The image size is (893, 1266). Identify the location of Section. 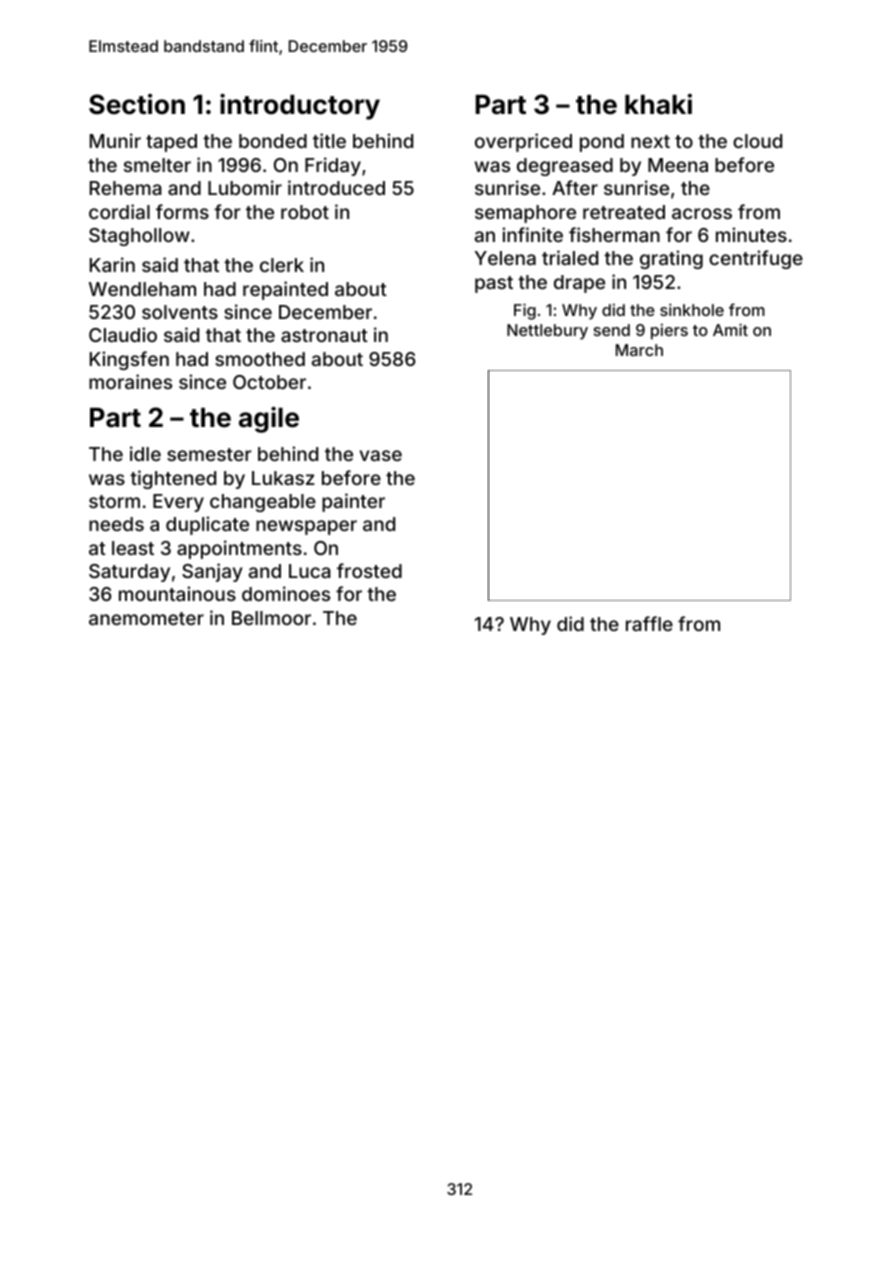
(137, 104).
